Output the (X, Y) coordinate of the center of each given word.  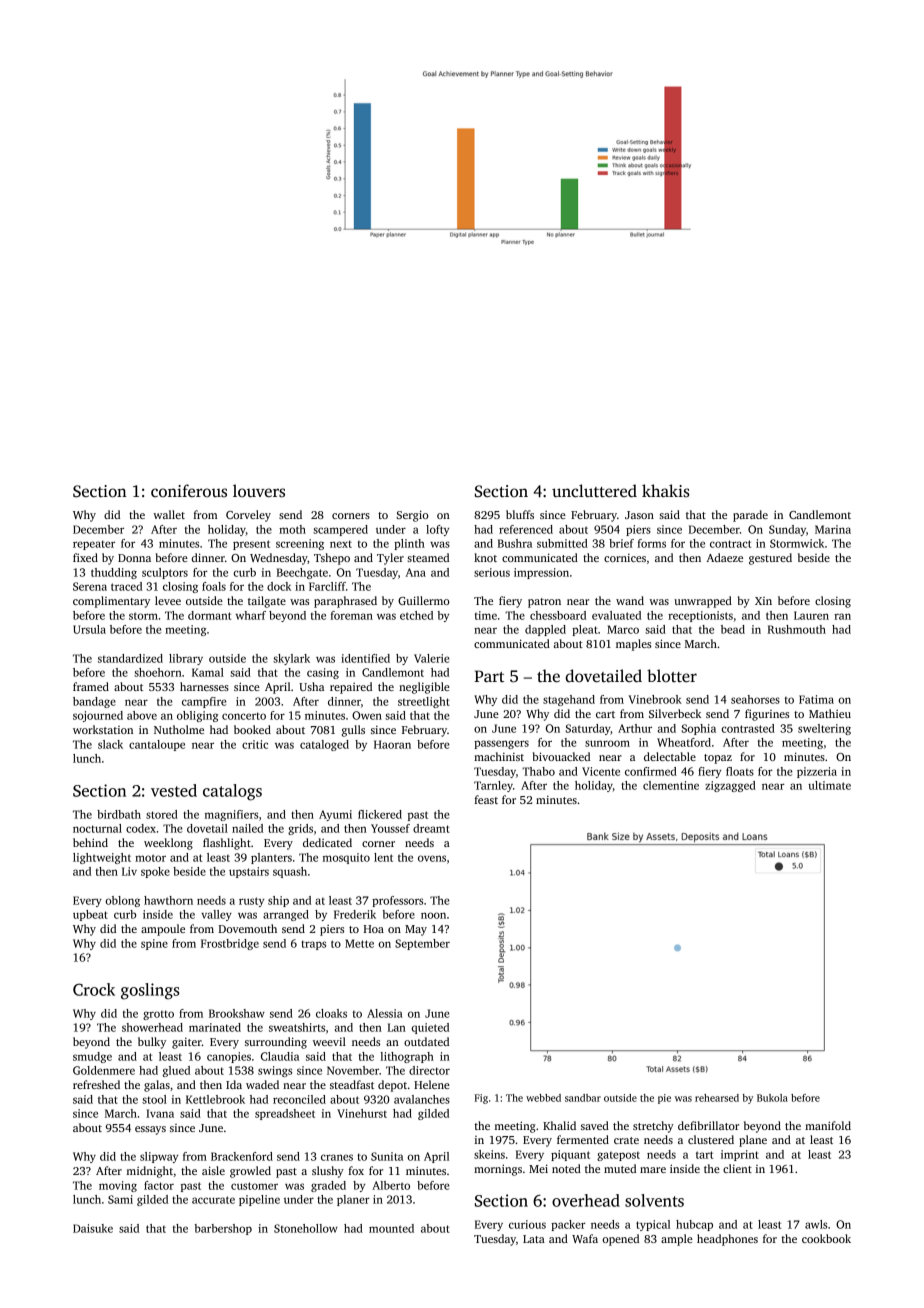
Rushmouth (797, 629)
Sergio (413, 516)
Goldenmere (104, 1070)
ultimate (829, 785)
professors (397, 901)
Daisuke (93, 1228)
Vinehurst (362, 1113)
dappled (545, 630)
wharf (251, 615)
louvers (259, 491)
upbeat (90, 915)
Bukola (772, 1098)
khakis (666, 490)
